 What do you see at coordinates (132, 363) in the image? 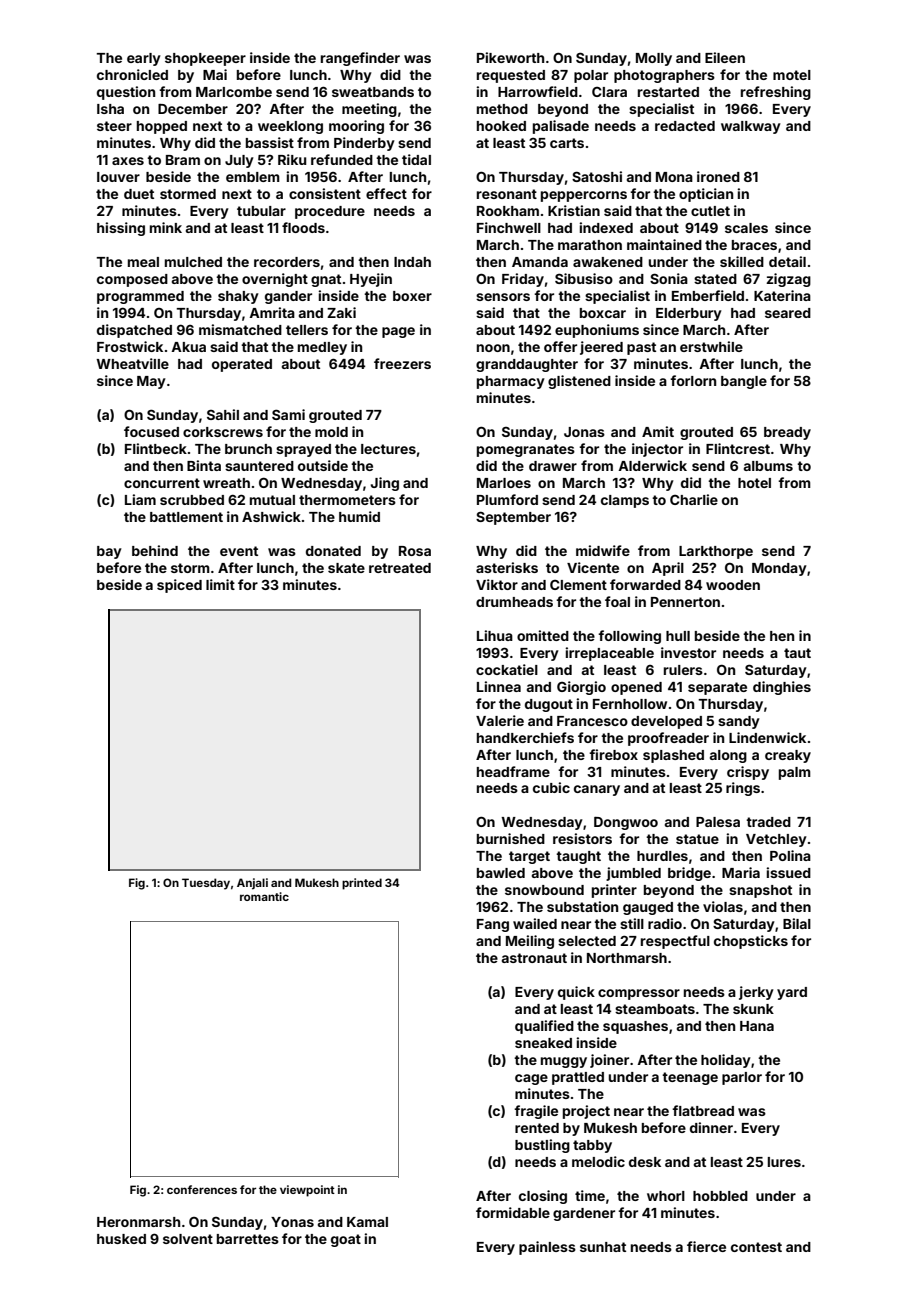
I see `Wheatville` at bounding box center [132, 363].
